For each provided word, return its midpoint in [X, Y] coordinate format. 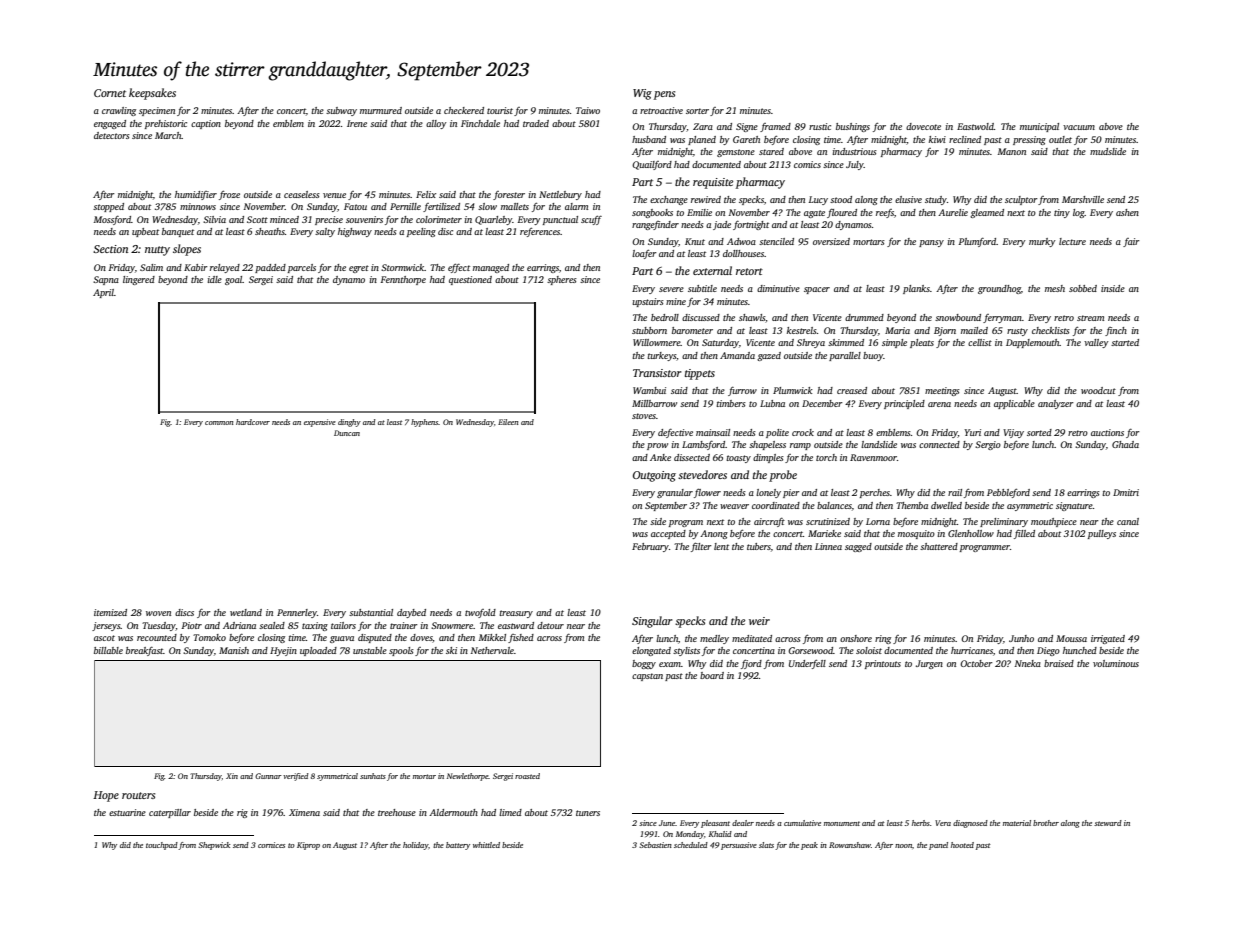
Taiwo [588, 110]
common [219, 423]
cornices [271, 845]
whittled [486, 845]
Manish [234, 650]
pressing [1029, 140]
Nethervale [492, 650]
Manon [1012, 151]
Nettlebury [560, 195]
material [1017, 823]
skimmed [846, 342]
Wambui [649, 390]
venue [334, 195]
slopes [187, 250]
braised [1059, 663]
